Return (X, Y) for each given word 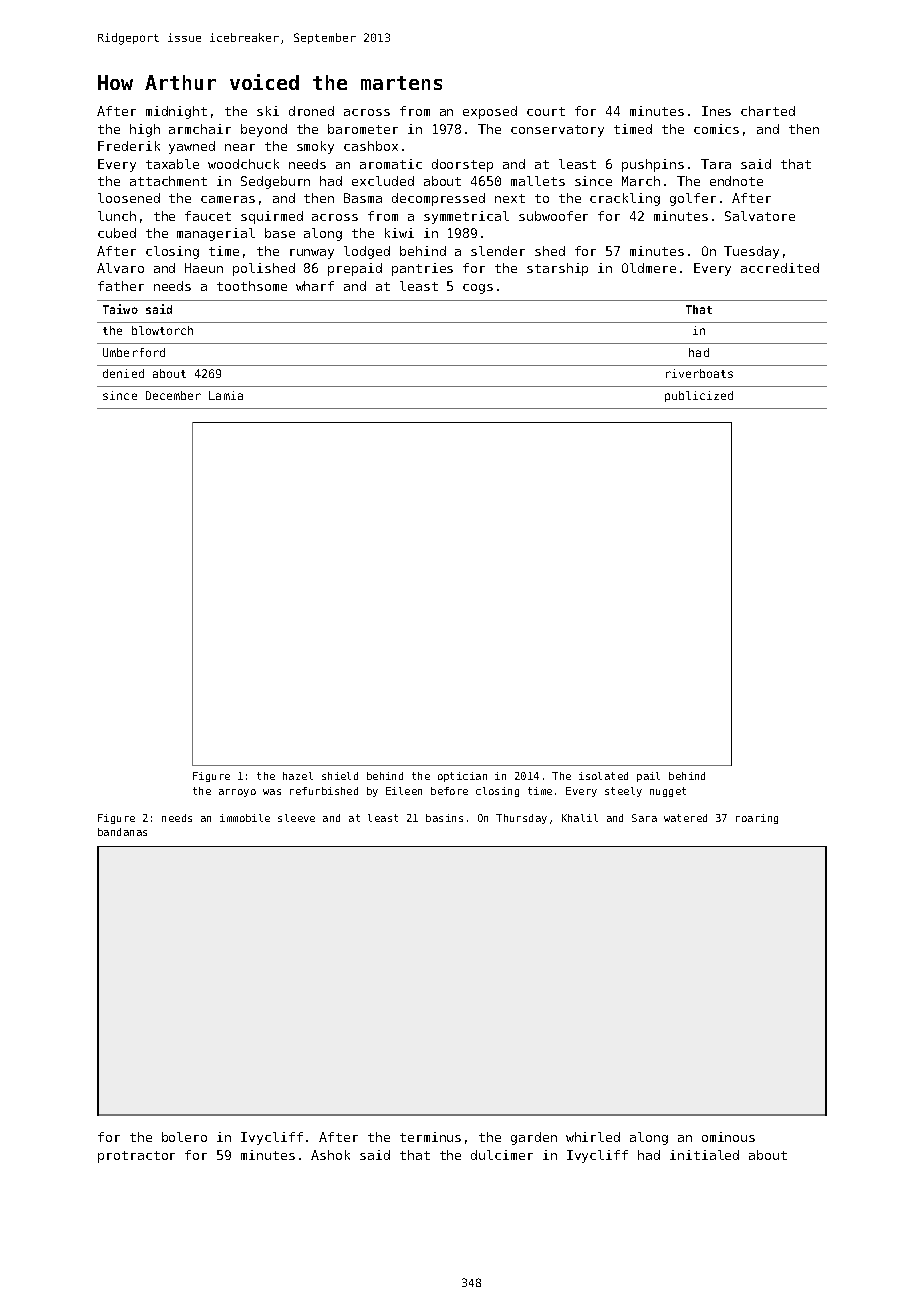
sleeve (296, 818)
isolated (603, 776)
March (641, 181)
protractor (136, 1157)
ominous (728, 1137)
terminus (430, 1137)
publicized (699, 396)
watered (685, 818)
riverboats (699, 373)
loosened (129, 198)
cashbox (371, 146)
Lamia (226, 395)
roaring (757, 819)
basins (444, 818)
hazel (298, 776)
